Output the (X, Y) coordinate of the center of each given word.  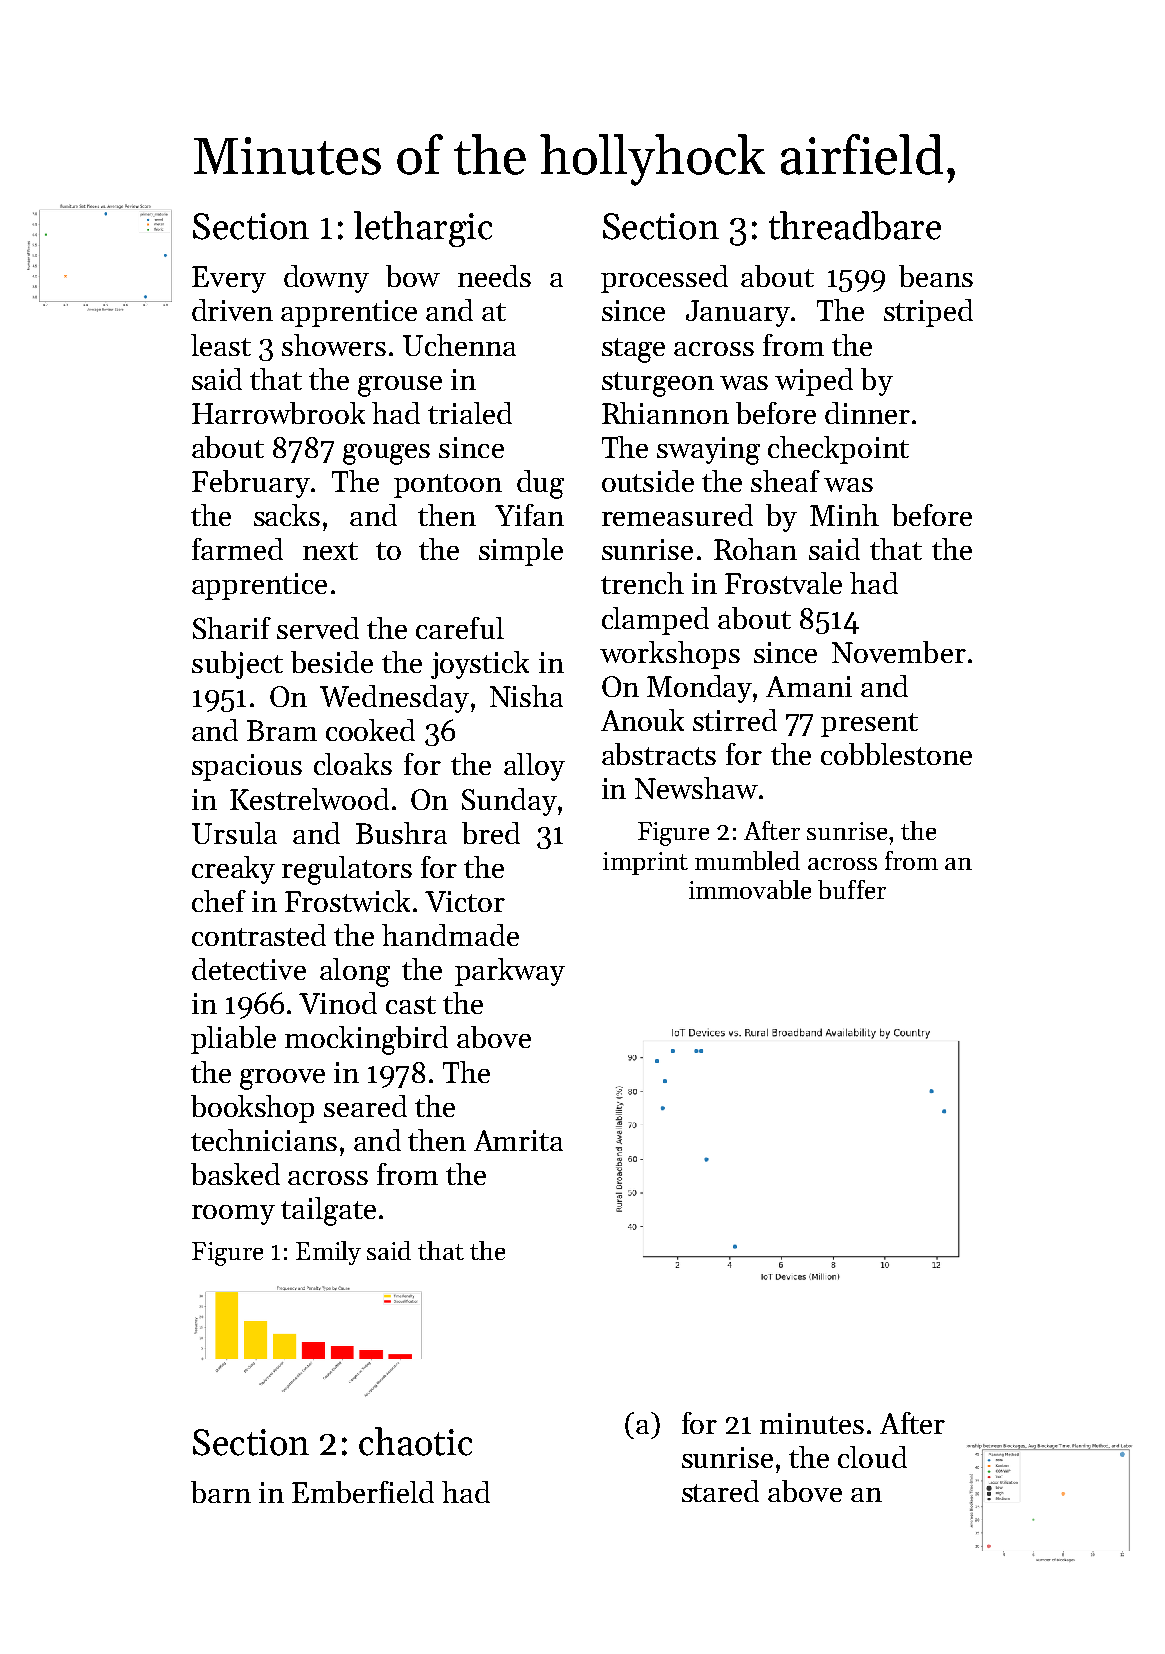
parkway (510, 972)
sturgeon (658, 384)
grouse (400, 386)
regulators (347, 870)
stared (720, 1491)
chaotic (415, 1441)
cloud (872, 1457)
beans (936, 276)
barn (221, 1492)
